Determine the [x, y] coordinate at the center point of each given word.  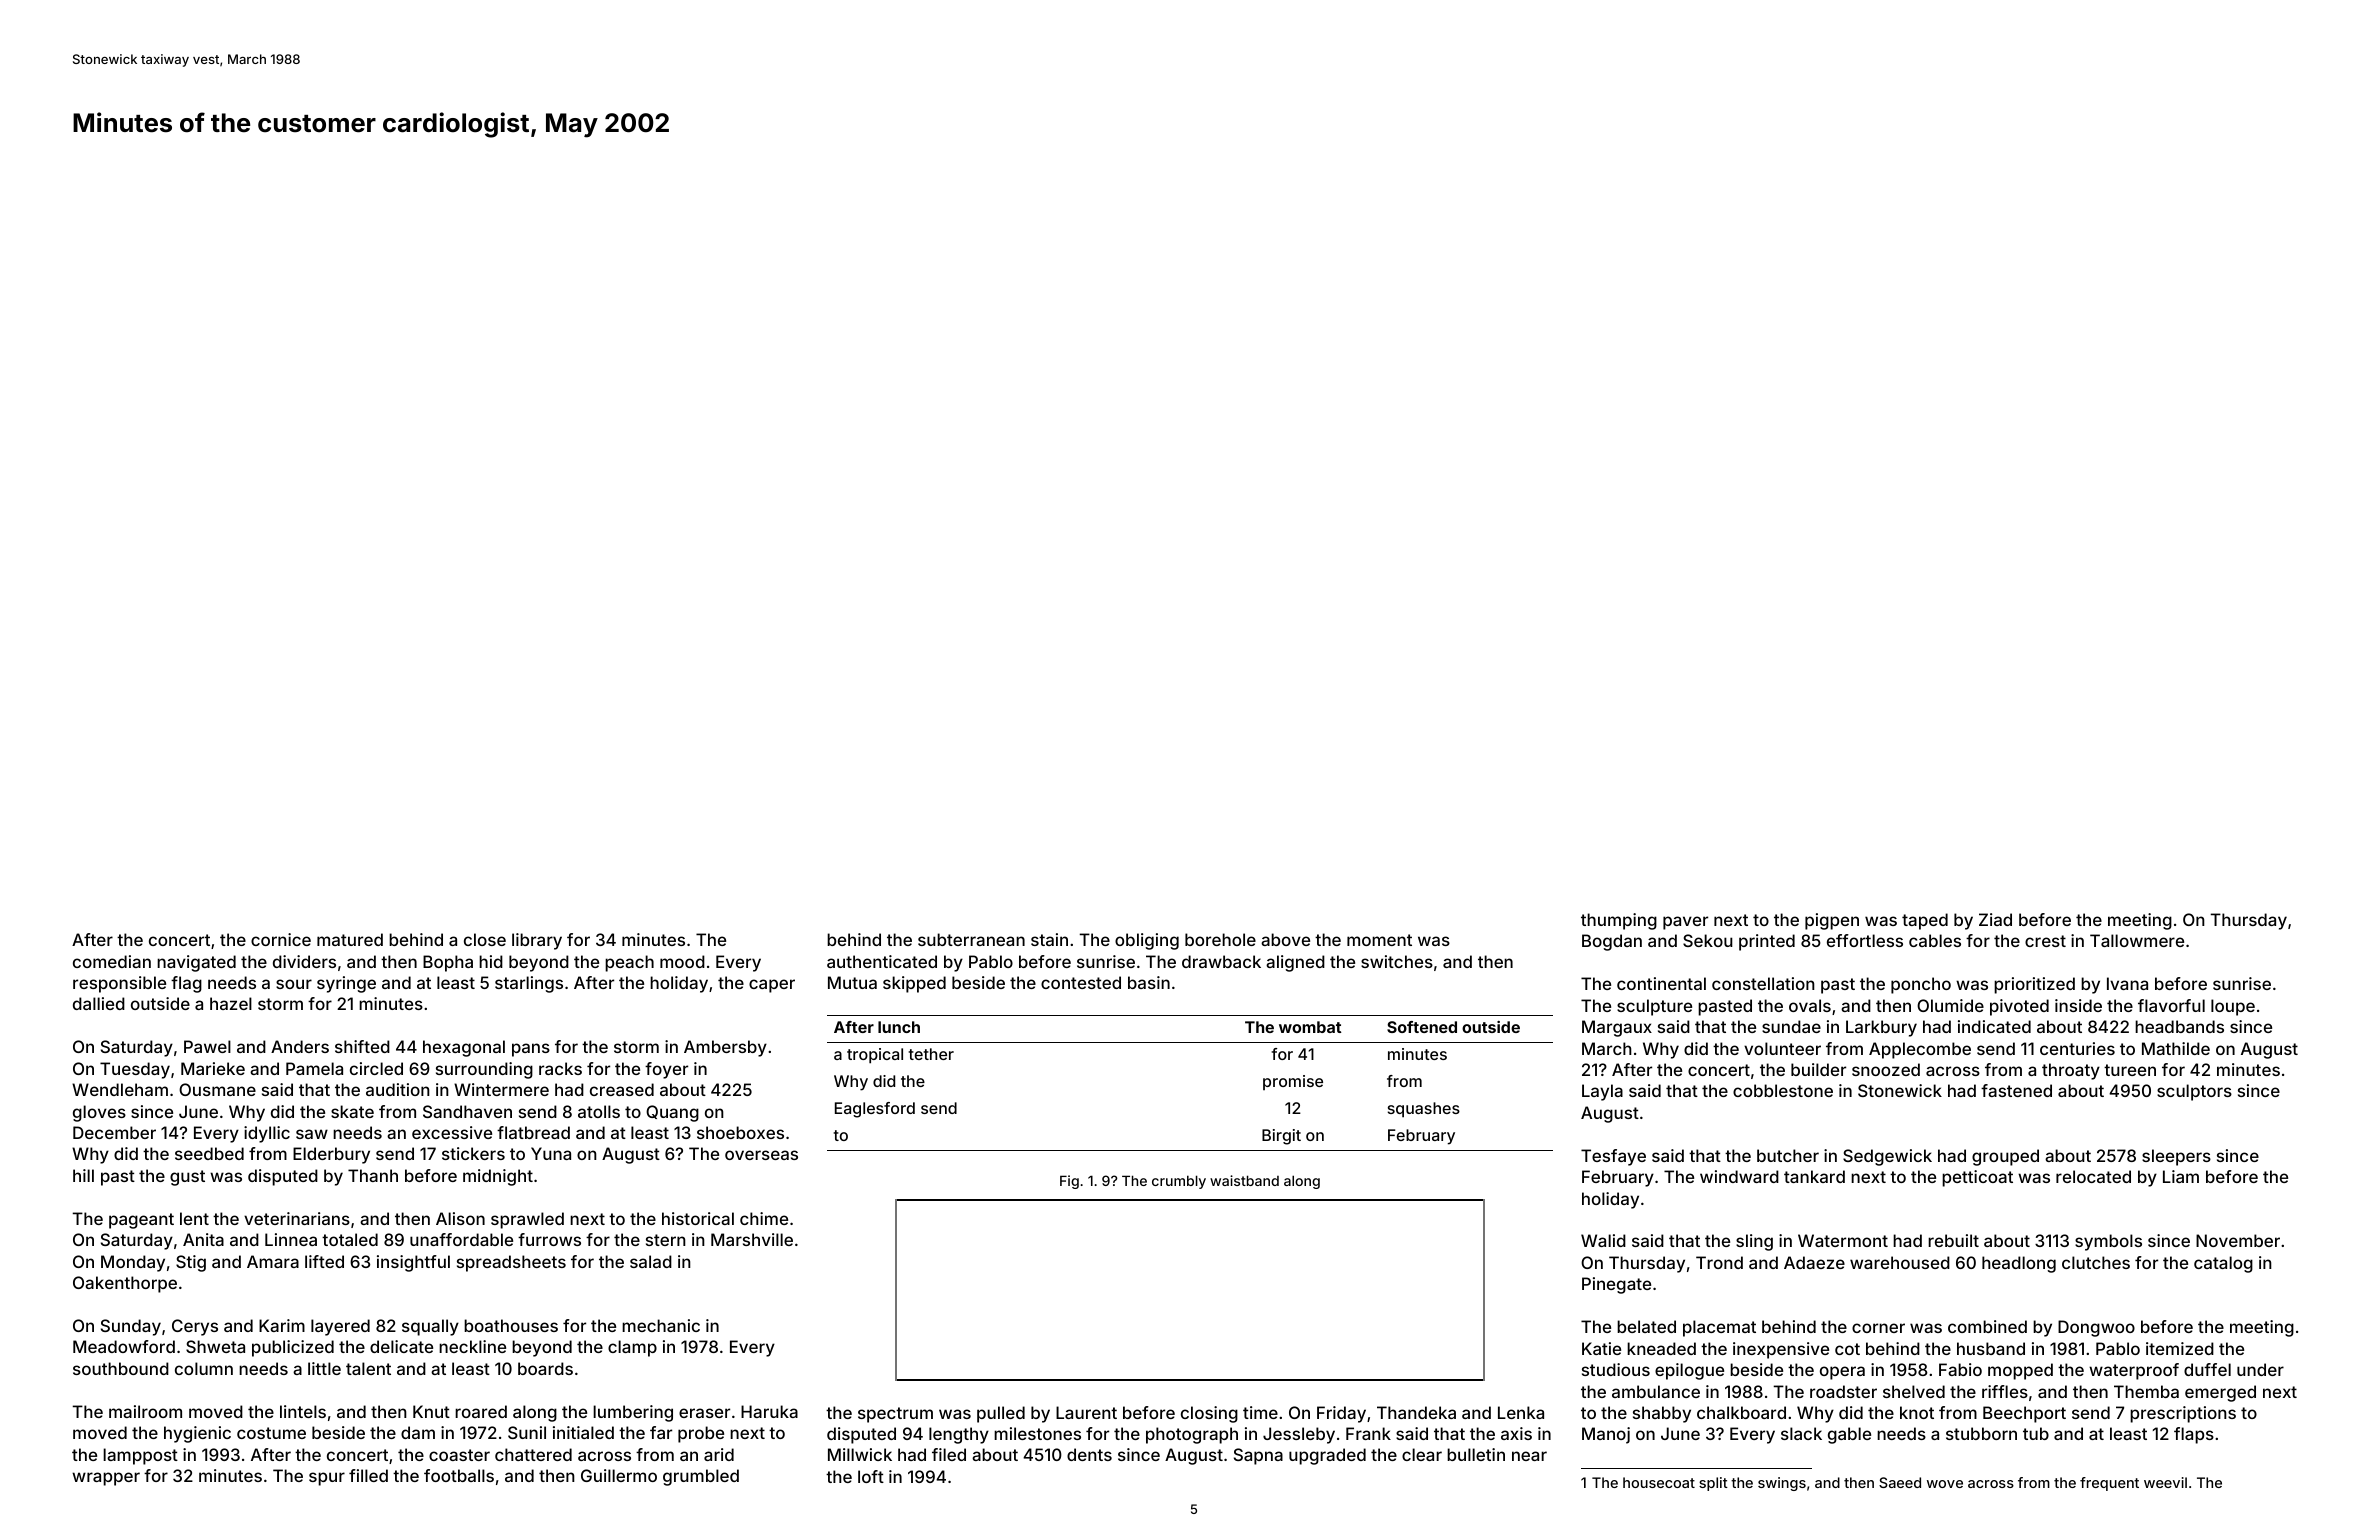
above [1285, 939]
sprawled [527, 1220]
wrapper [106, 1479]
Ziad [1995, 919]
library [537, 941]
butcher [1788, 1155]
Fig [1069, 1182]
